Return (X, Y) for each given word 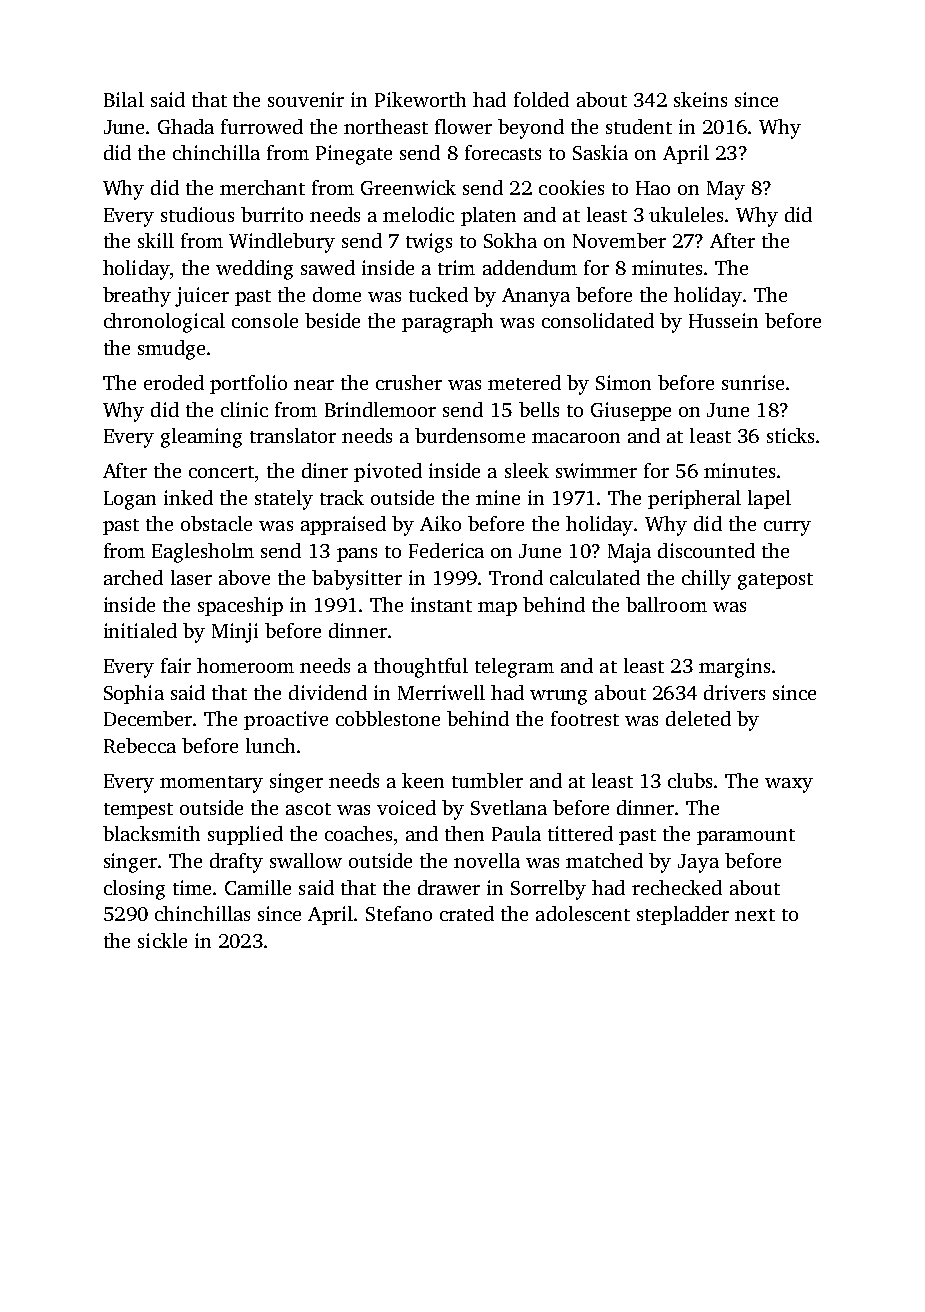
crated (467, 913)
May (726, 190)
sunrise (753, 382)
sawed (328, 267)
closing (134, 890)
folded (541, 99)
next (755, 915)
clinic (244, 409)
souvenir (306, 99)
